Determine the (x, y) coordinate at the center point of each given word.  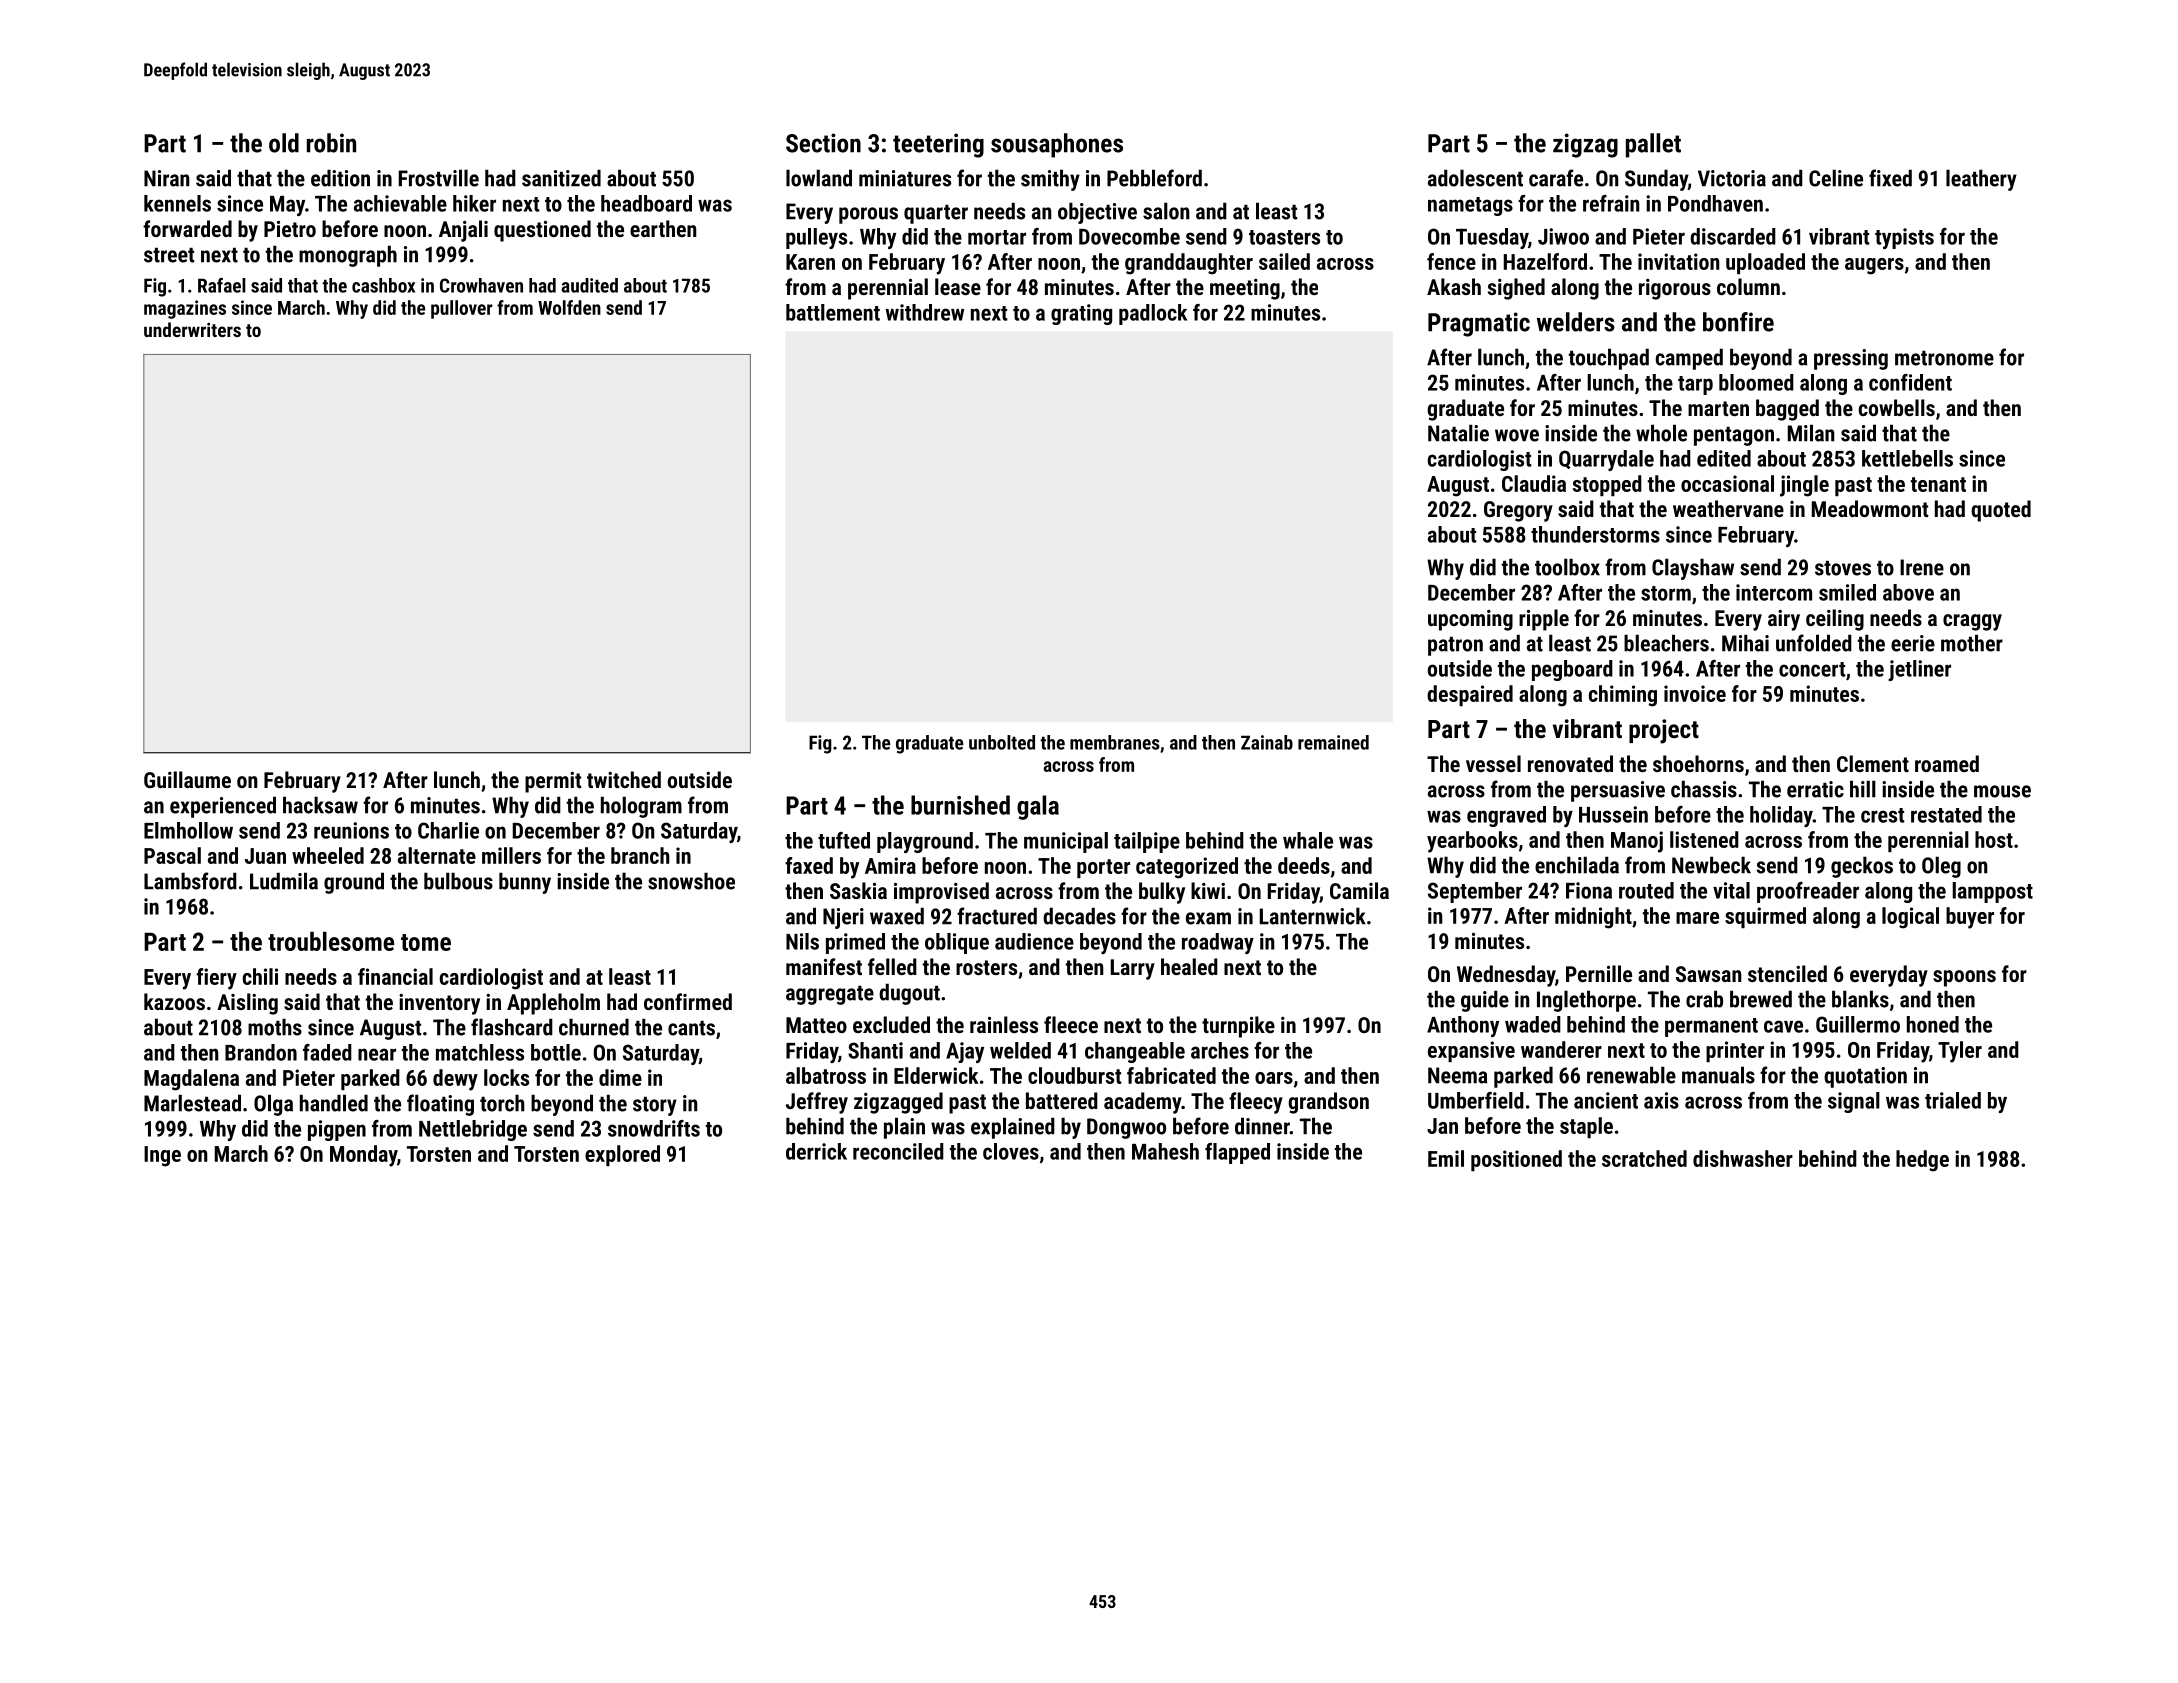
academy (1143, 1103)
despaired (1470, 695)
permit (553, 782)
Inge (162, 1156)
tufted (844, 840)
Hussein (1613, 814)
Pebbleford (1154, 178)
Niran (167, 178)
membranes (1115, 742)
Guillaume (187, 779)
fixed (1890, 178)
